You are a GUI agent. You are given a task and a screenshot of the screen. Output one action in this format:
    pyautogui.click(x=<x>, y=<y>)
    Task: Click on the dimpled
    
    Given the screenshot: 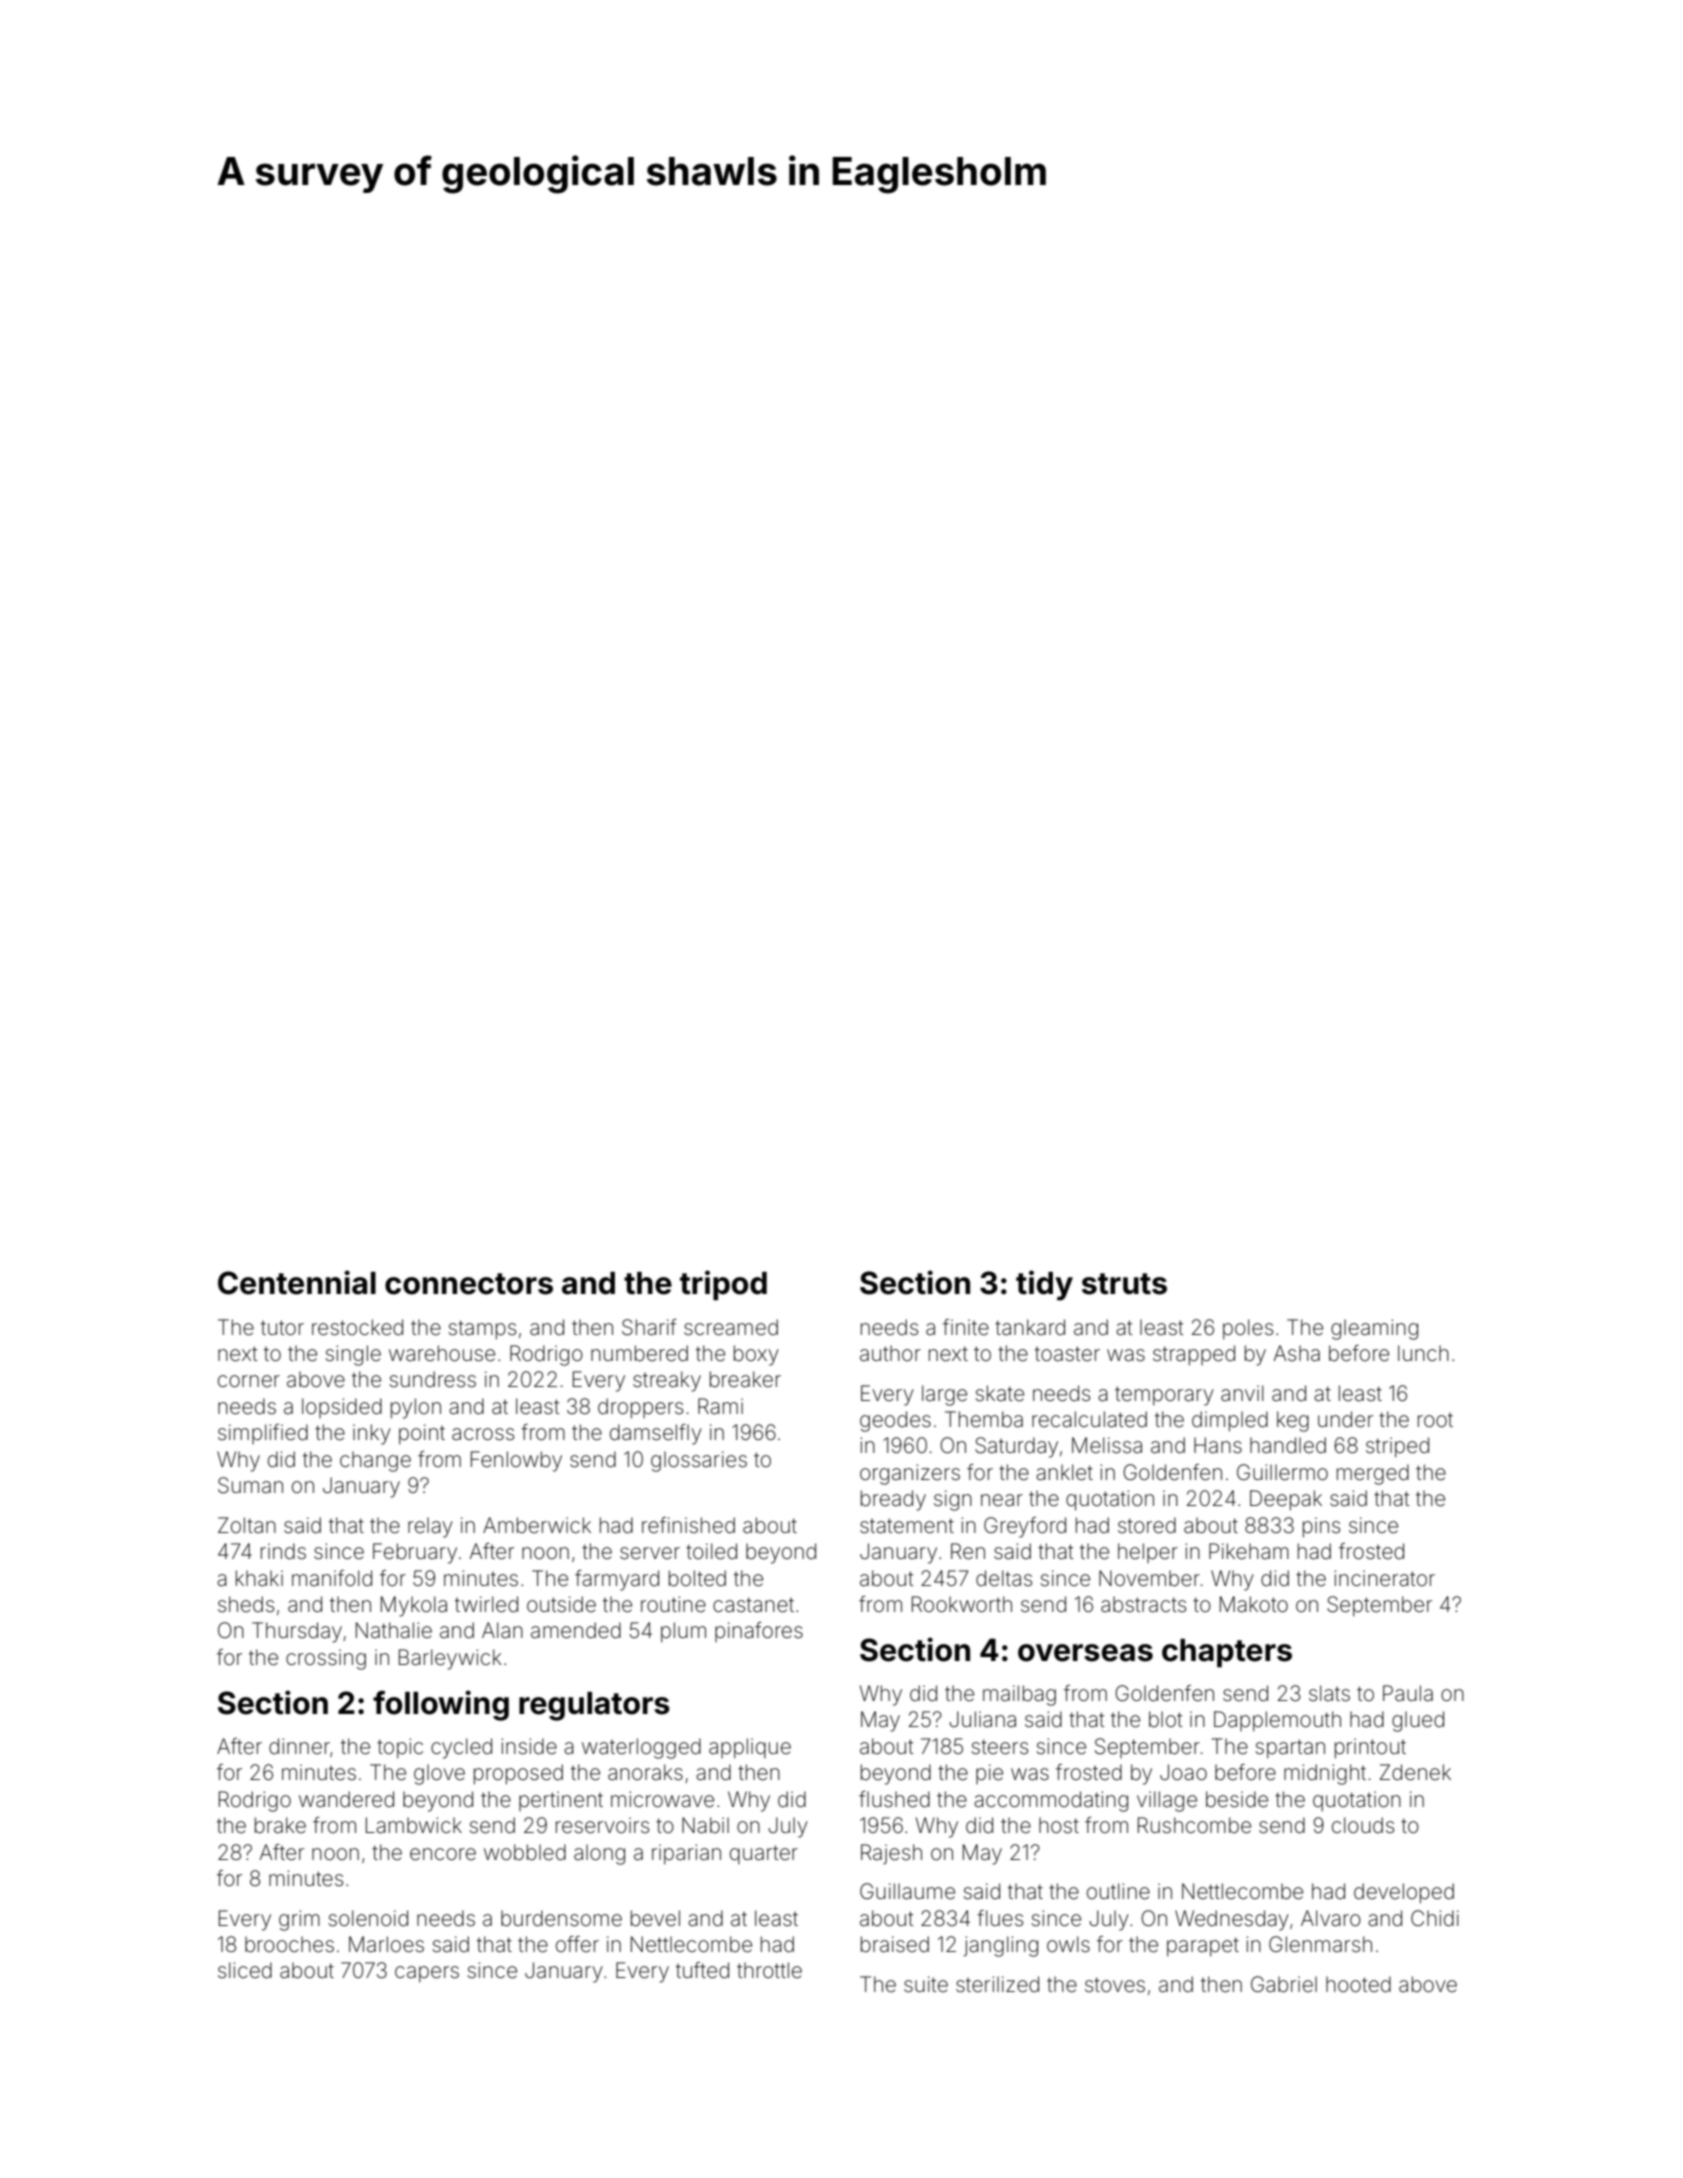 What is the action you would take?
    pyautogui.click(x=1230, y=1421)
